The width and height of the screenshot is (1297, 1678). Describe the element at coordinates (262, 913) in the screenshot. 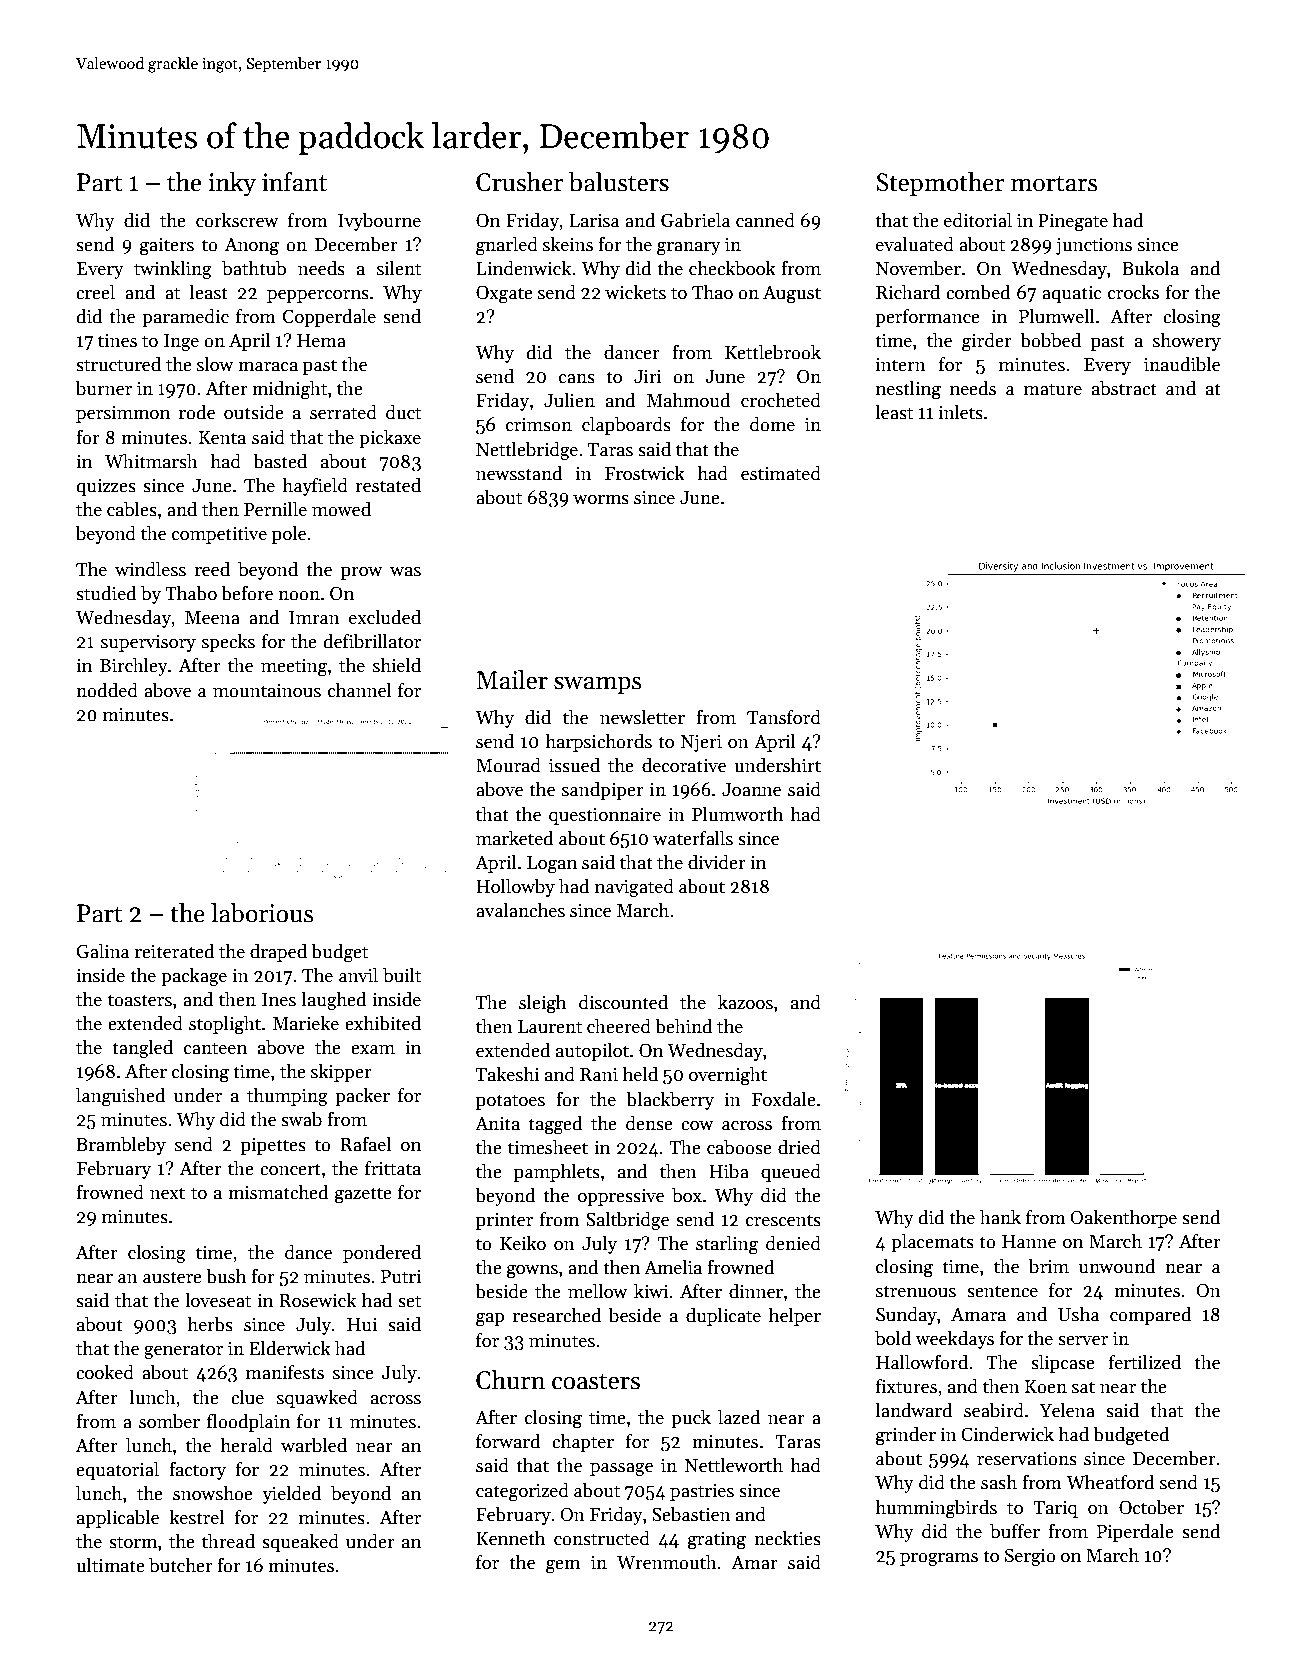

I see `laborious` at that location.
